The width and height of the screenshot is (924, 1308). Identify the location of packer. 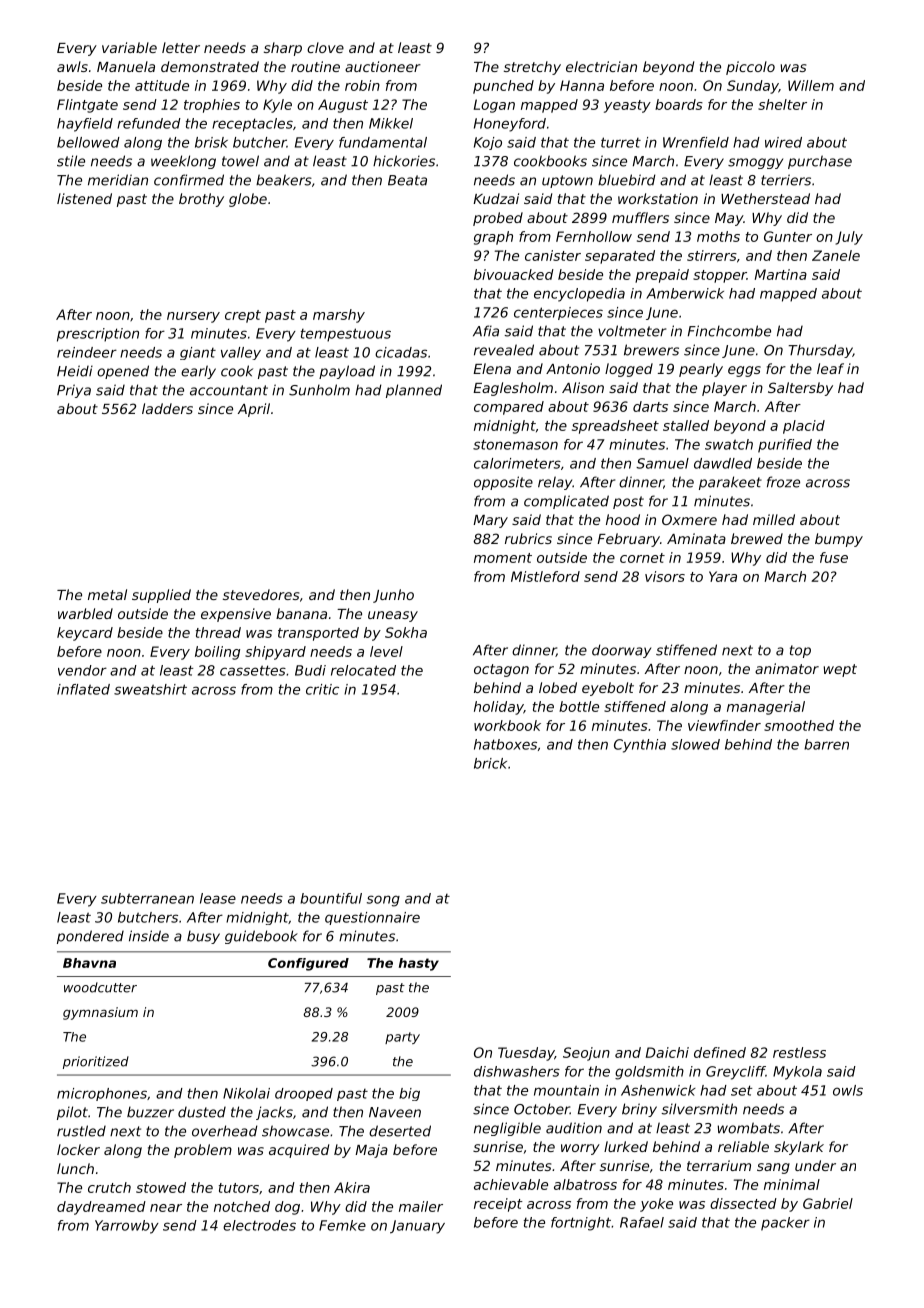
(785, 1224).
